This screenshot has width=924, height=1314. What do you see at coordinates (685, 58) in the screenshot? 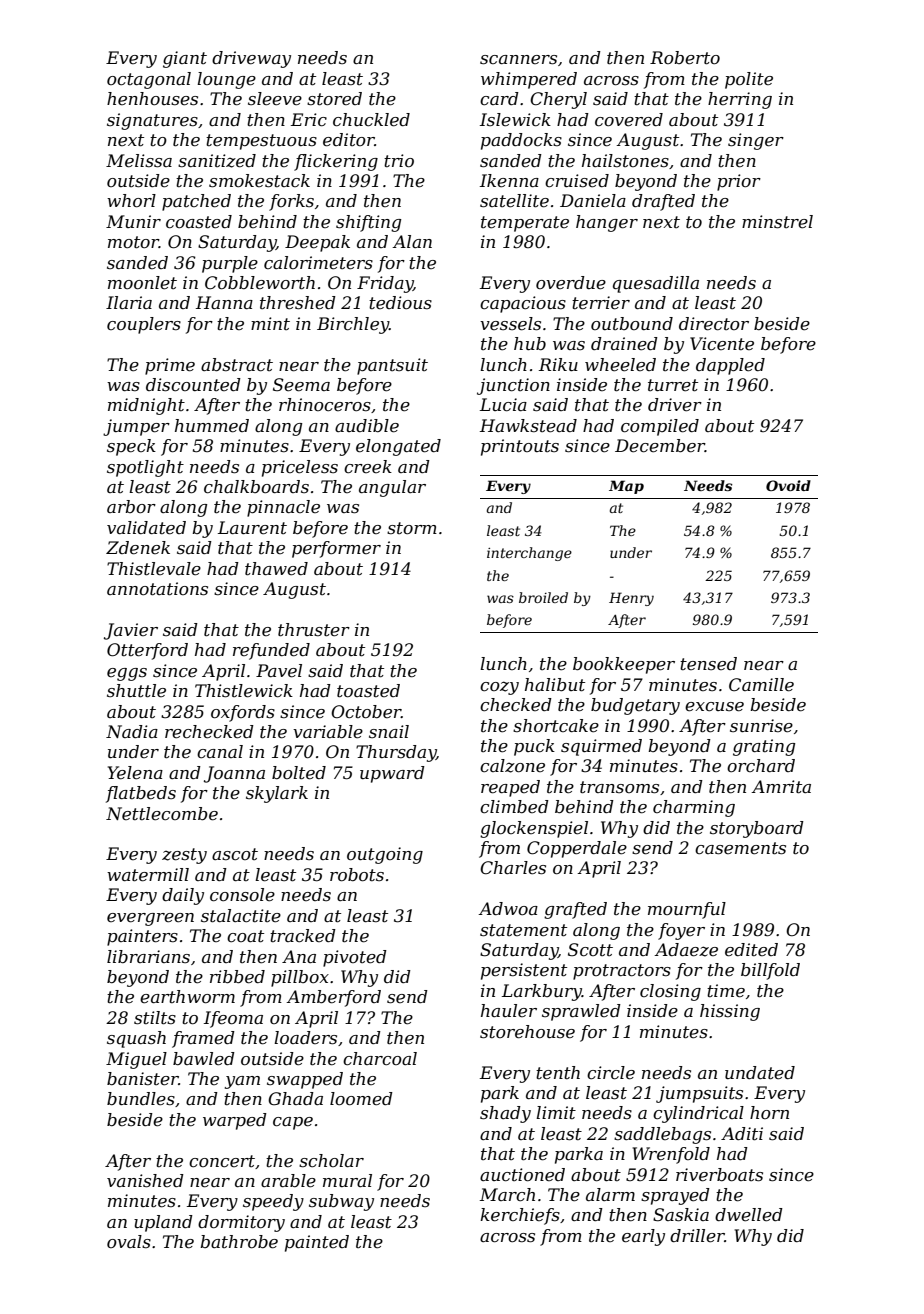
I see `Roberto` at bounding box center [685, 58].
